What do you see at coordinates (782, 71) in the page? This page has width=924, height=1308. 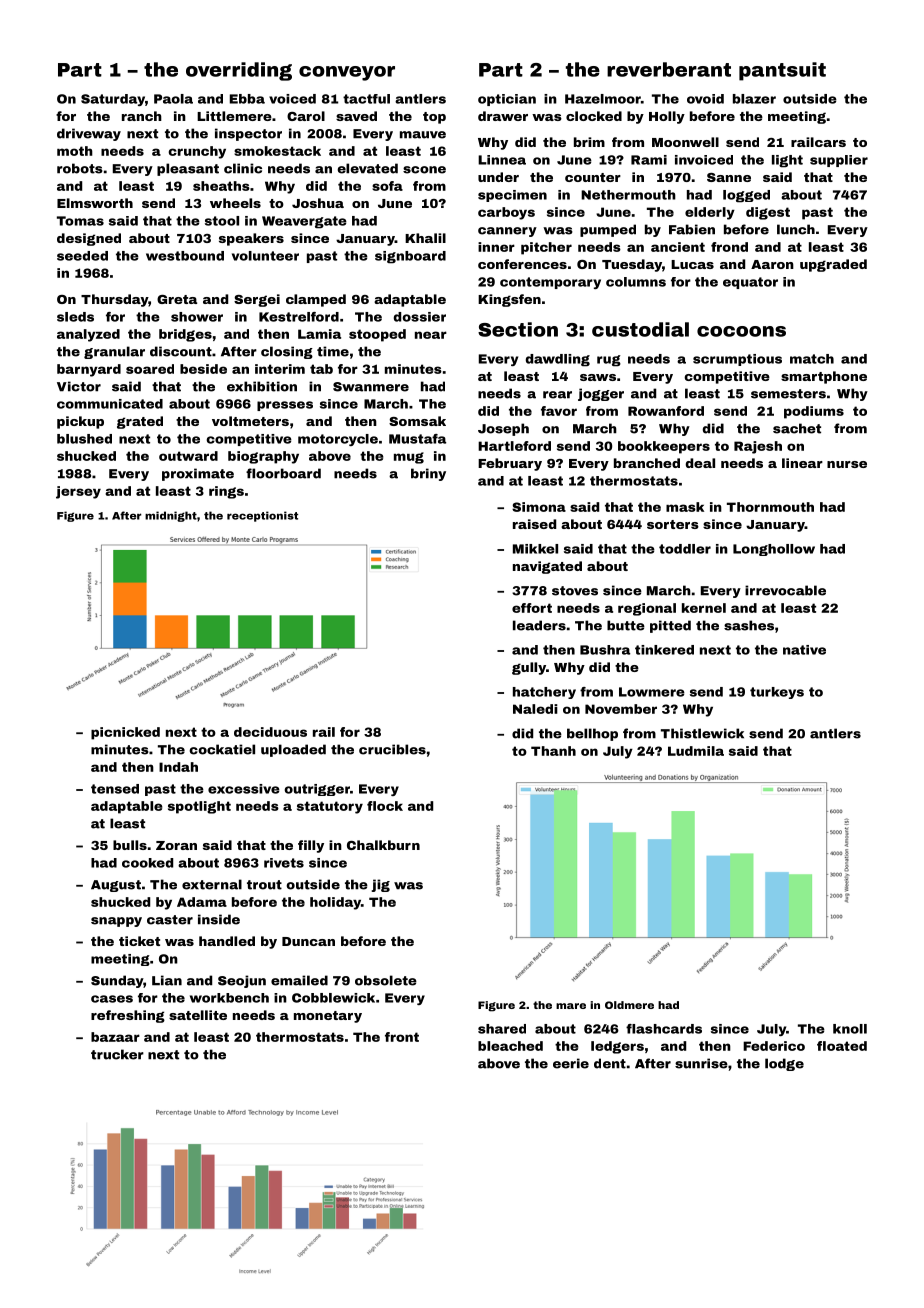 I see `pantsuit` at bounding box center [782, 71].
